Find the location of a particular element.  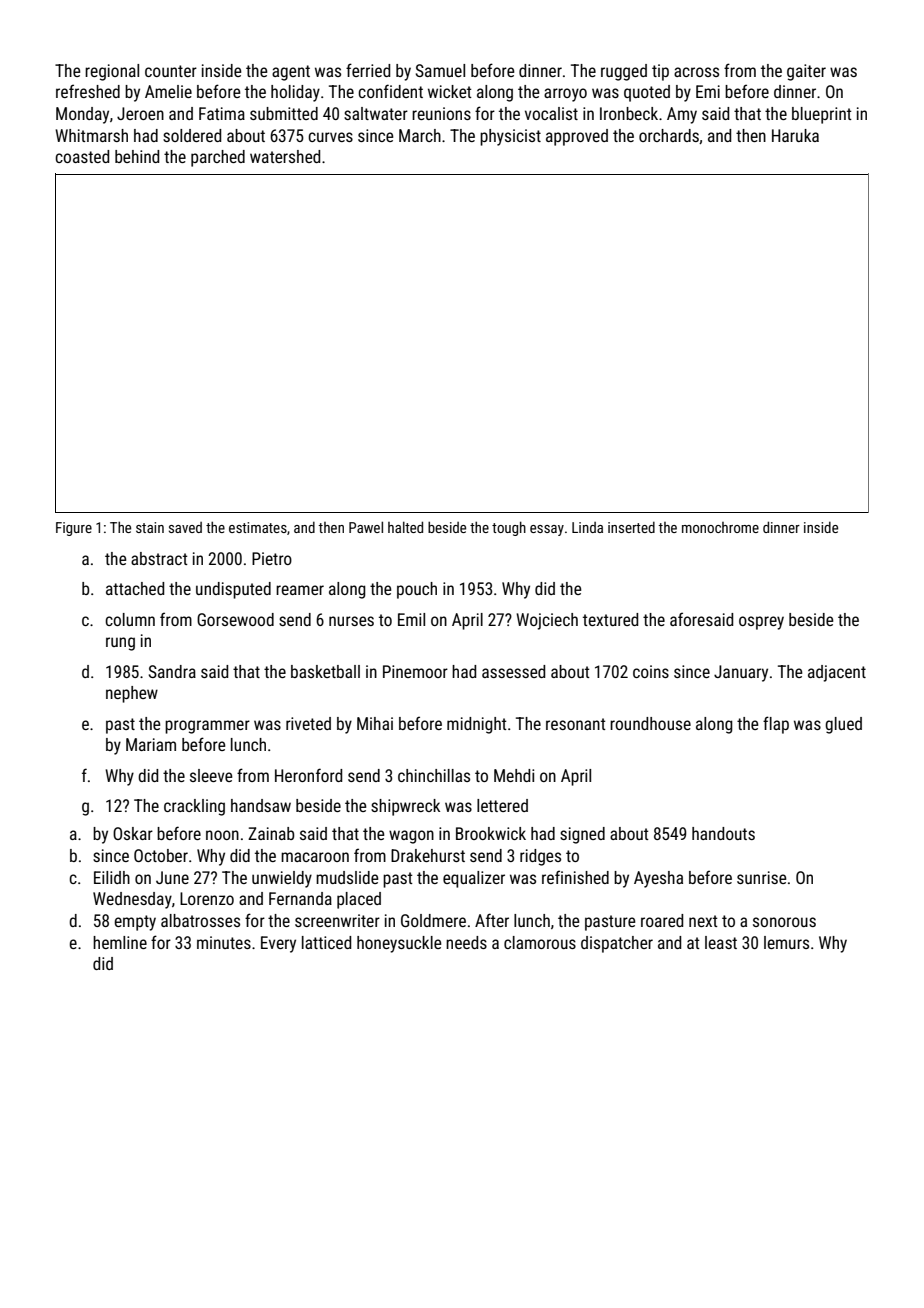

attached is located at coordinates (135, 588).
